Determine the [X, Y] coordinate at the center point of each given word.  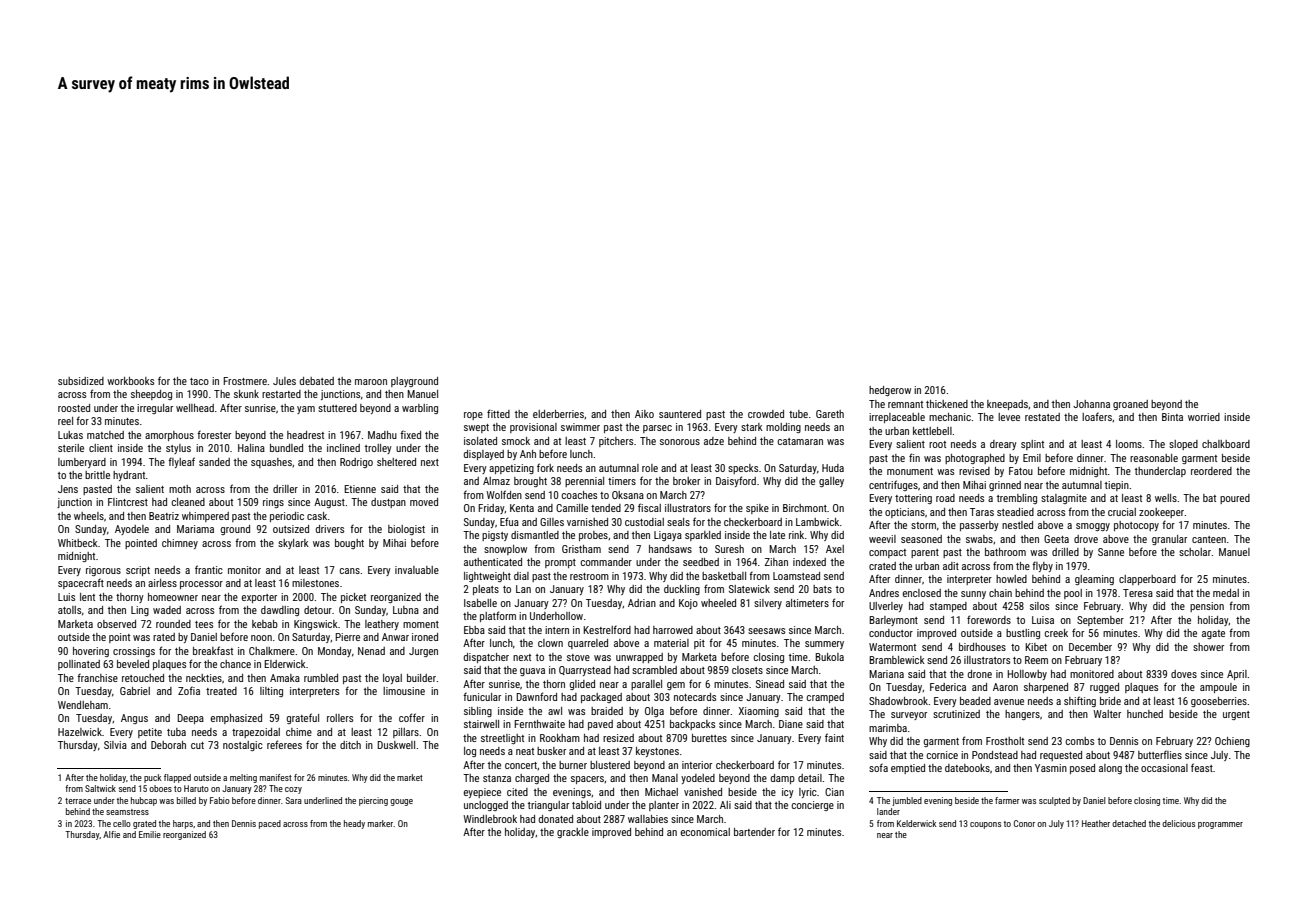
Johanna [1091, 404]
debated [317, 381]
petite [150, 733]
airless [162, 583]
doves [1184, 674]
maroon [371, 382]
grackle [573, 833]
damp [783, 779]
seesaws [766, 631]
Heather [1096, 823]
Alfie [111, 834]
